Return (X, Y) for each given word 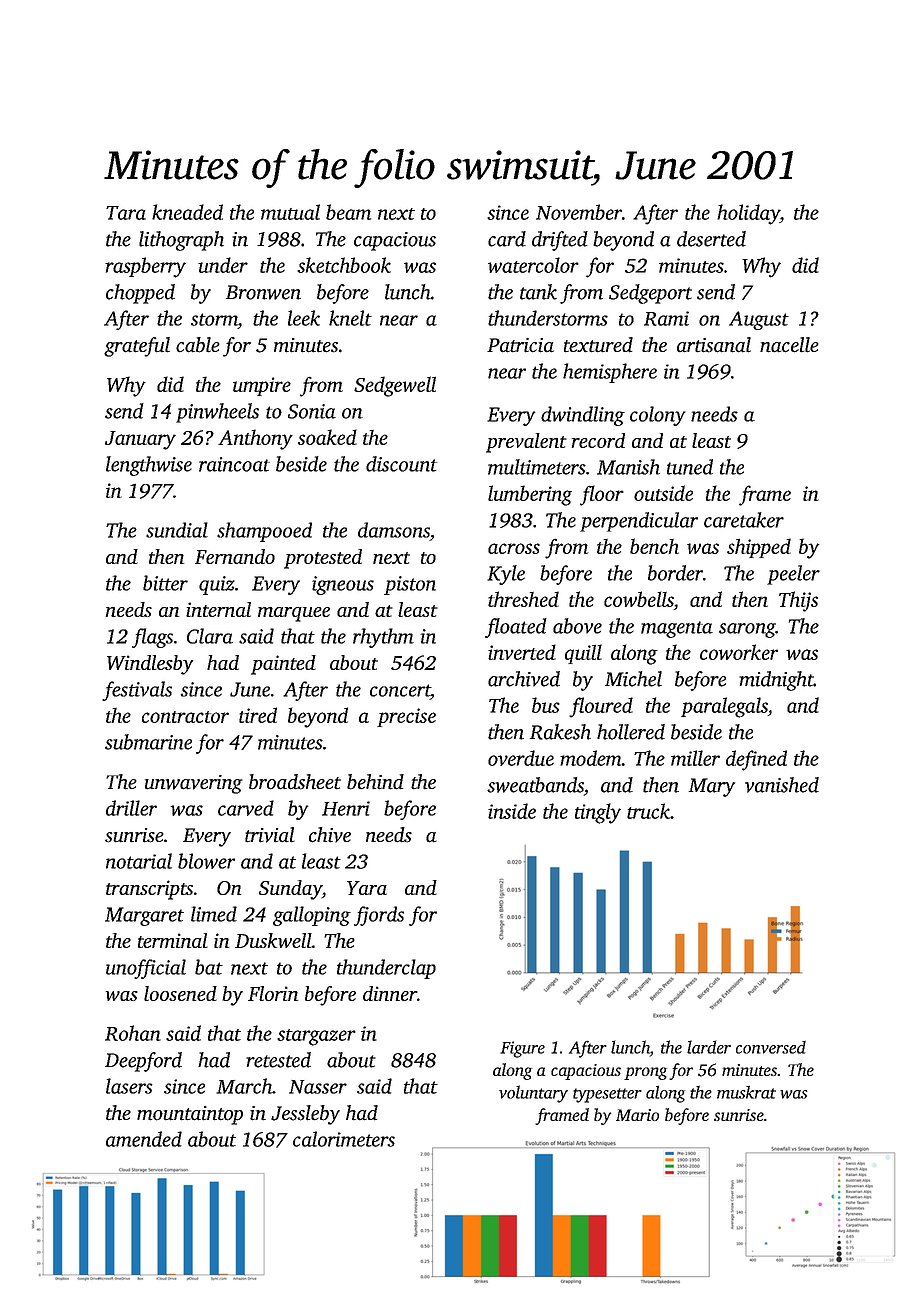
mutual (290, 212)
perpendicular (639, 522)
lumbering (530, 495)
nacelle (789, 345)
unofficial (146, 969)
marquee (294, 614)
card (507, 239)
